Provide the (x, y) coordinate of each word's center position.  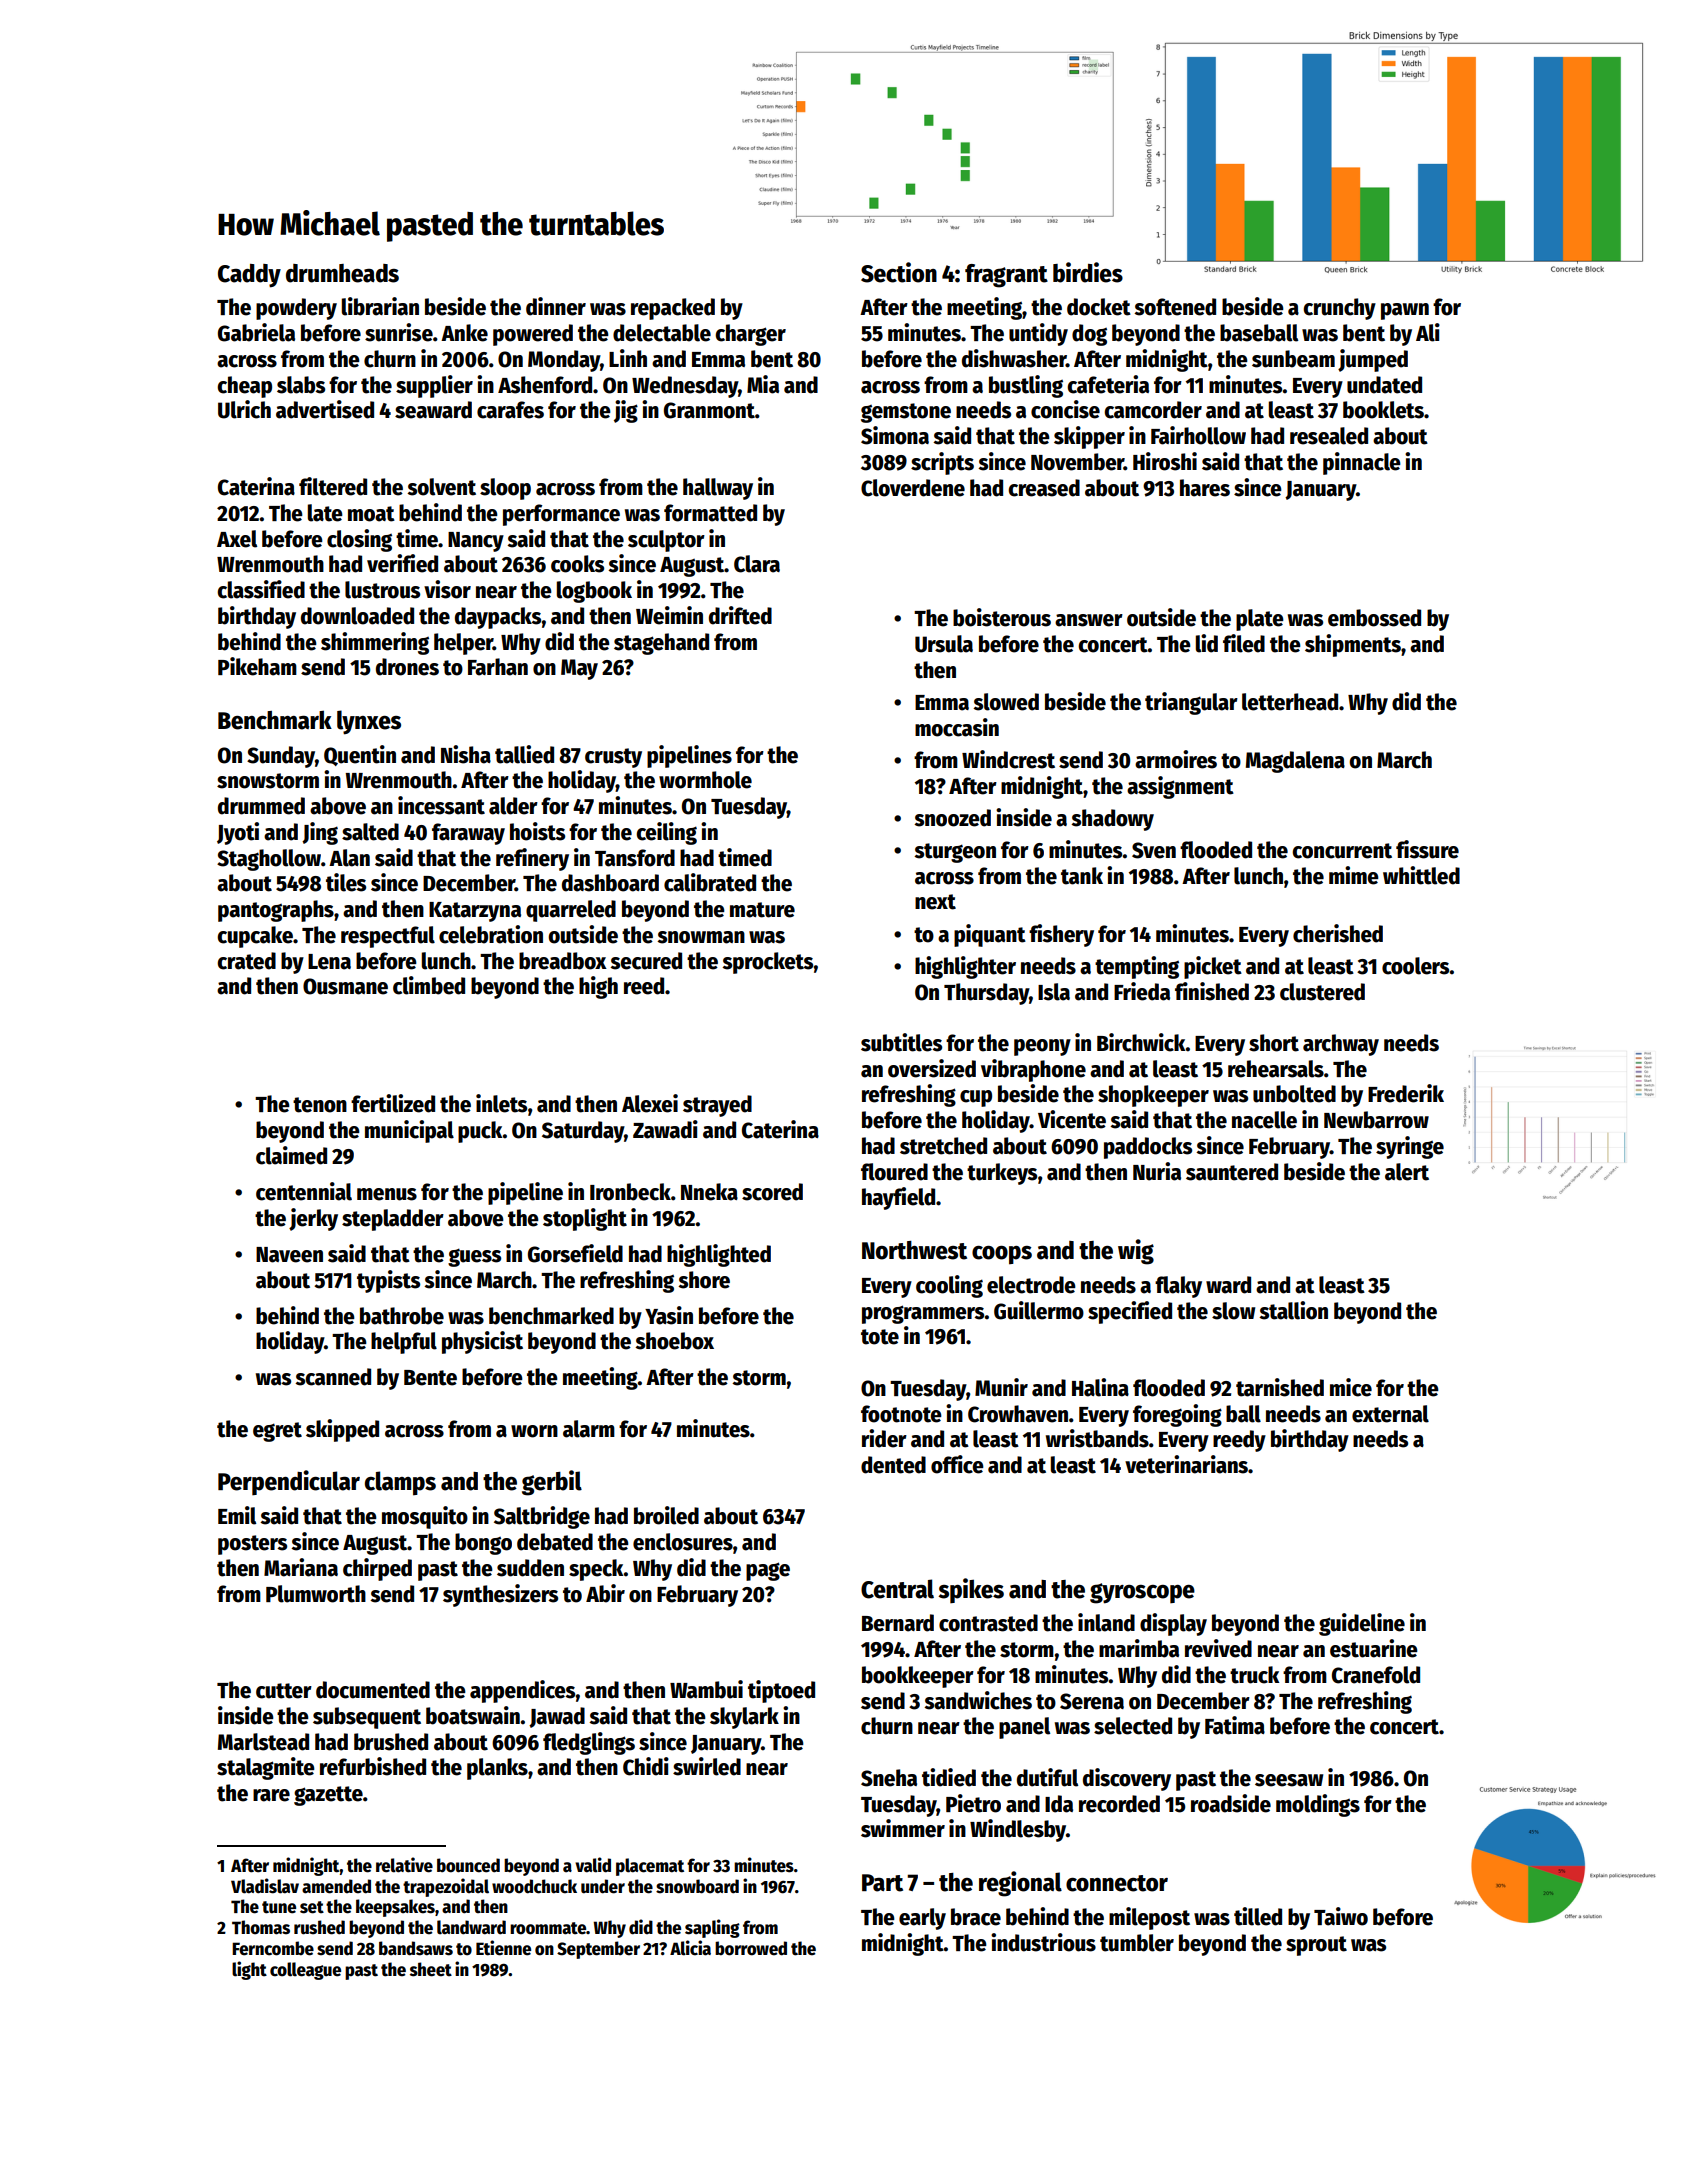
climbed (429, 985)
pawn (1405, 311)
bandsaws (416, 1948)
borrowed (751, 1948)
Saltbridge (542, 1517)
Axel (237, 539)
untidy (1038, 334)
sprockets (768, 963)
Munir (1001, 1387)
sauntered (1232, 1172)
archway (1341, 1045)
